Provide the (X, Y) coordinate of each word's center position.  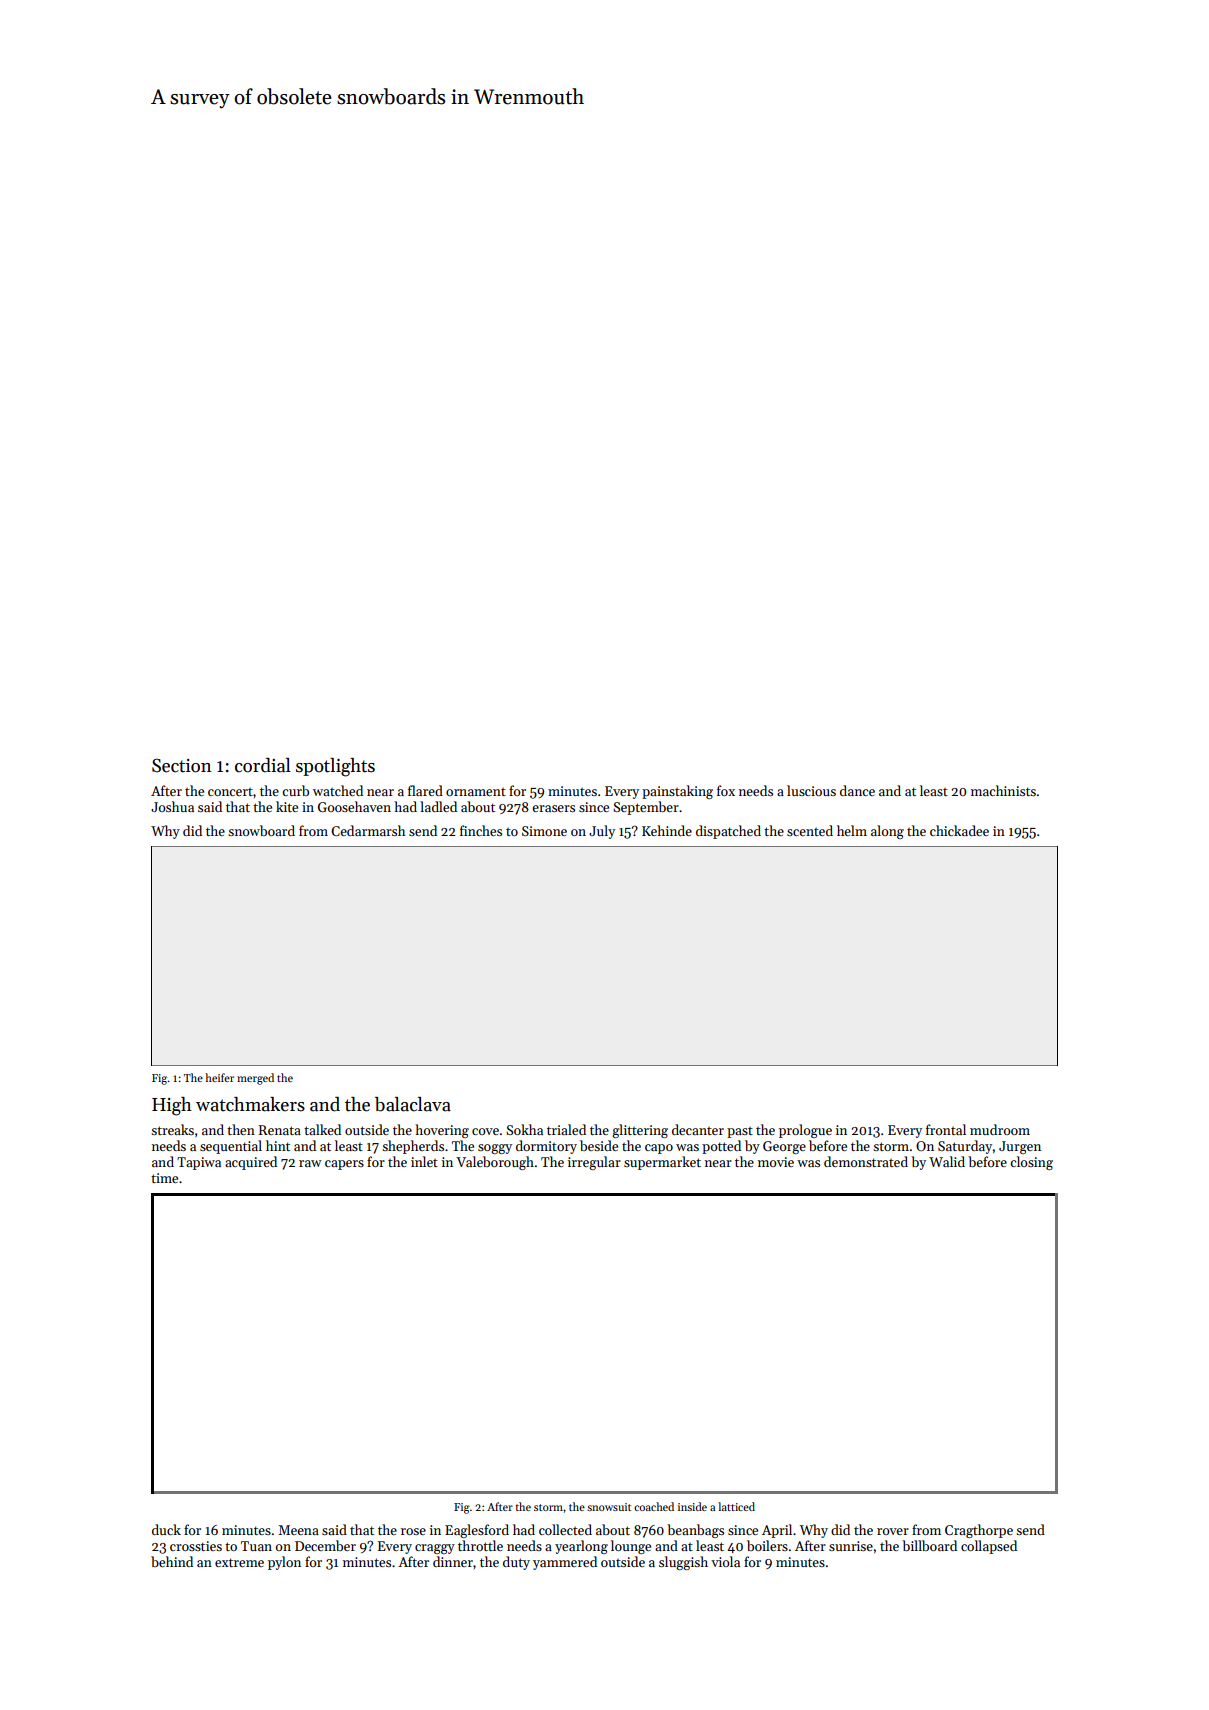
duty (516, 1563)
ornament (476, 792)
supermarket (662, 1163)
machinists (1003, 790)
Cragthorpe (979, 1531)
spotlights (335, 767)
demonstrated (866, 1161)
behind (172, 1561)
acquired (251, 1163)
